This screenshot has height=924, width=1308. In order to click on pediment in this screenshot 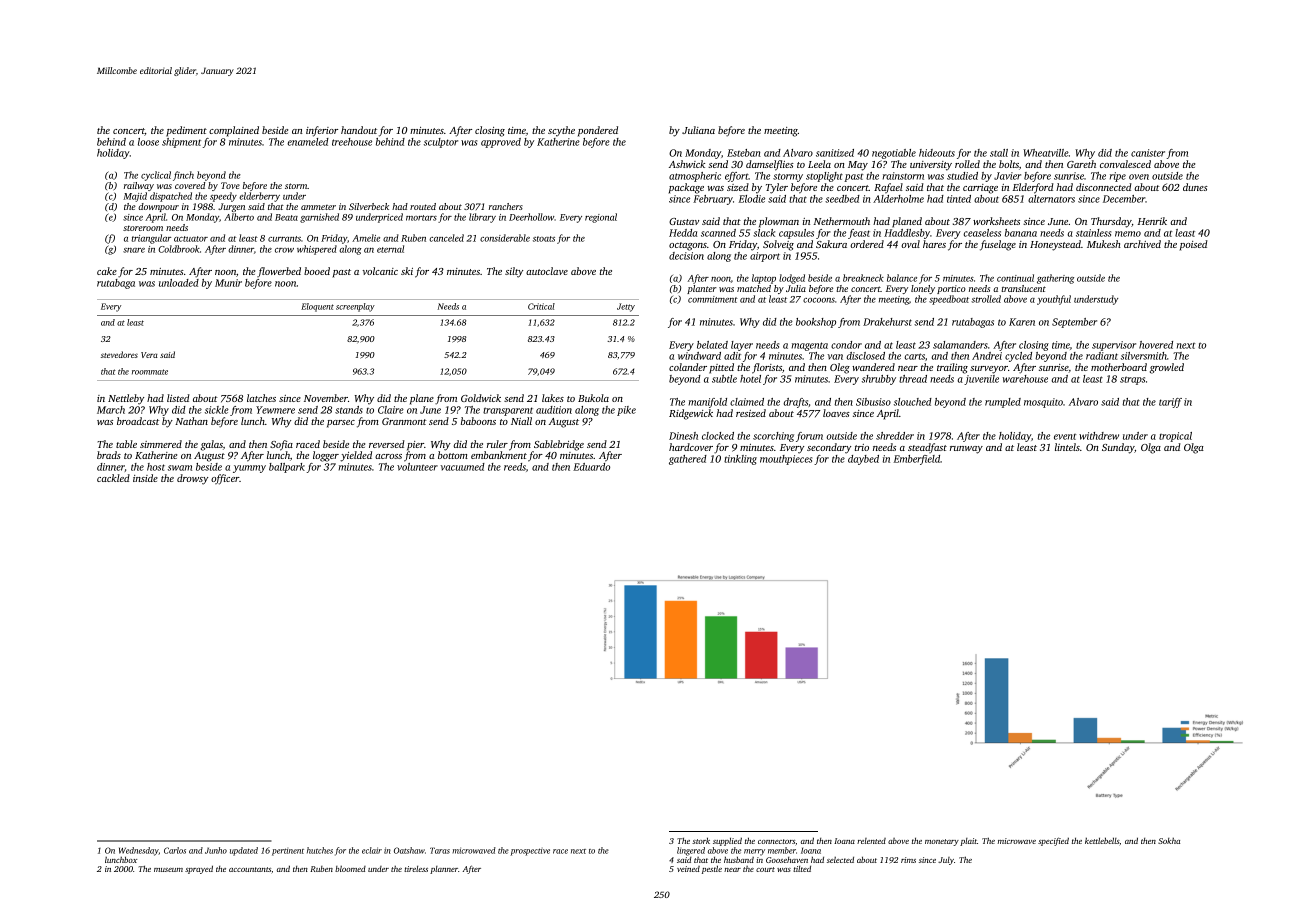, I will do `click(186, 131)`.
